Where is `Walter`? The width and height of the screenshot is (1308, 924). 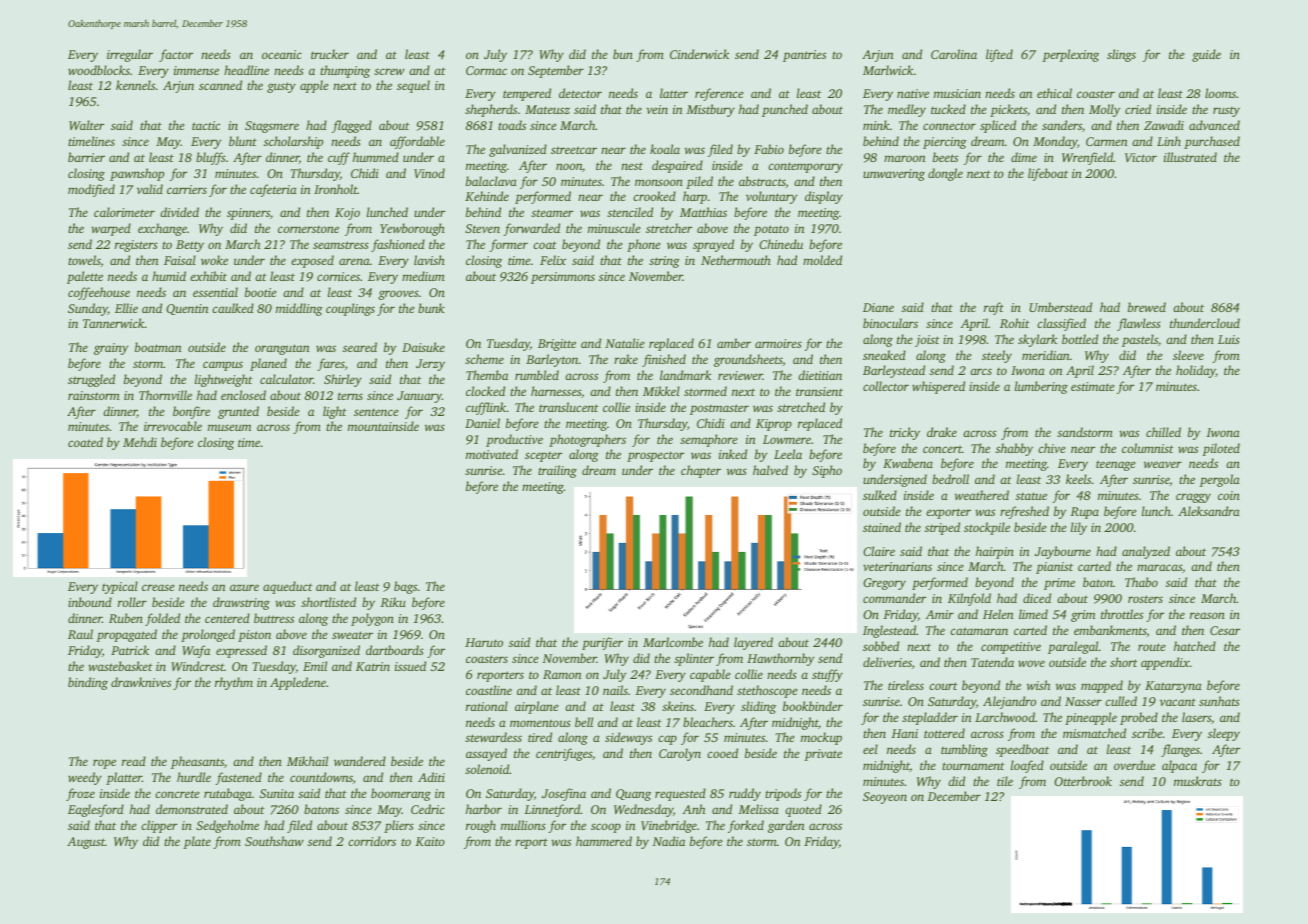 Walter is located at coordinates (86, 125).
